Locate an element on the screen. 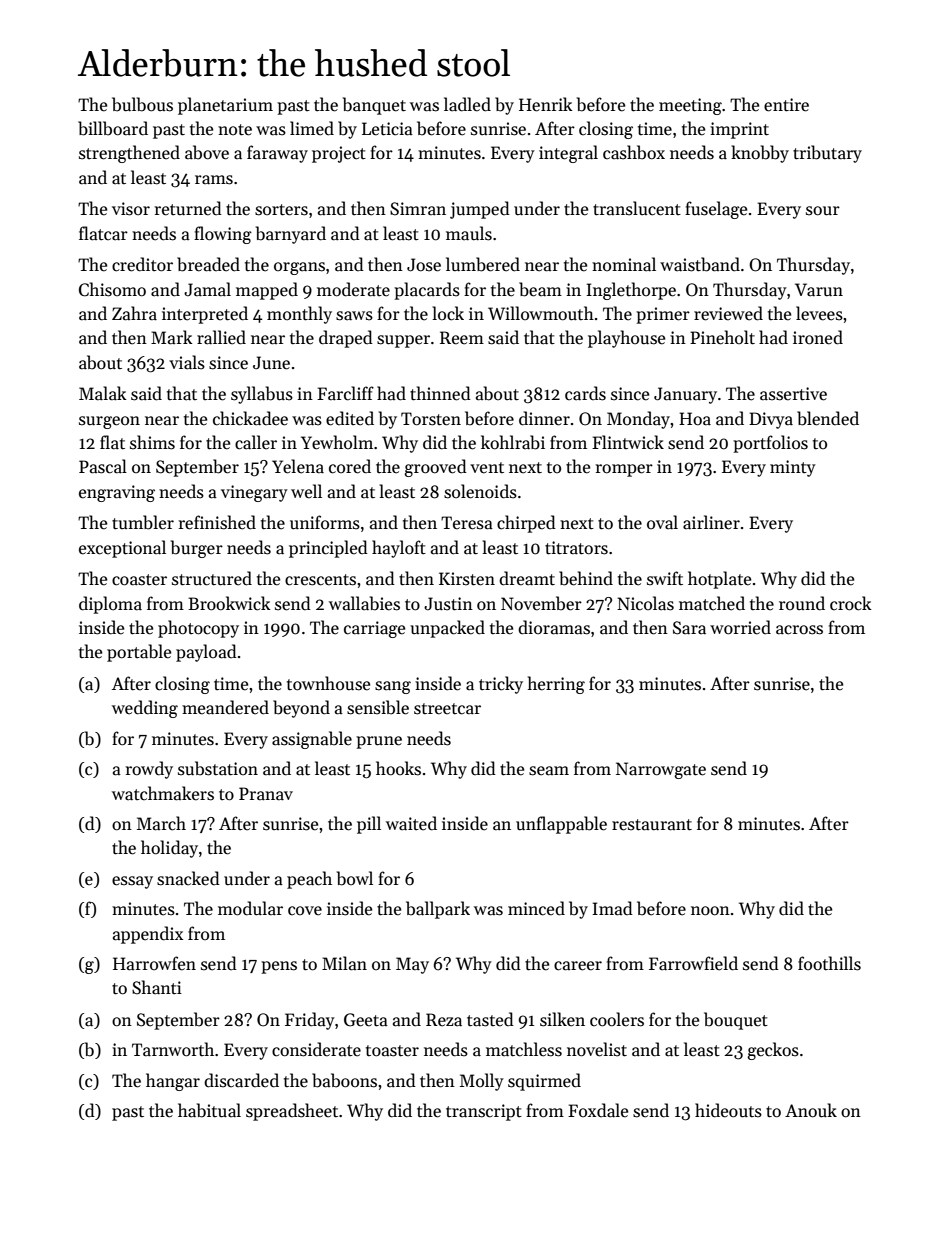 Image resolution: width=952 pixels, height=1233 pixels. Imad is located at coordinates (612, 908).
